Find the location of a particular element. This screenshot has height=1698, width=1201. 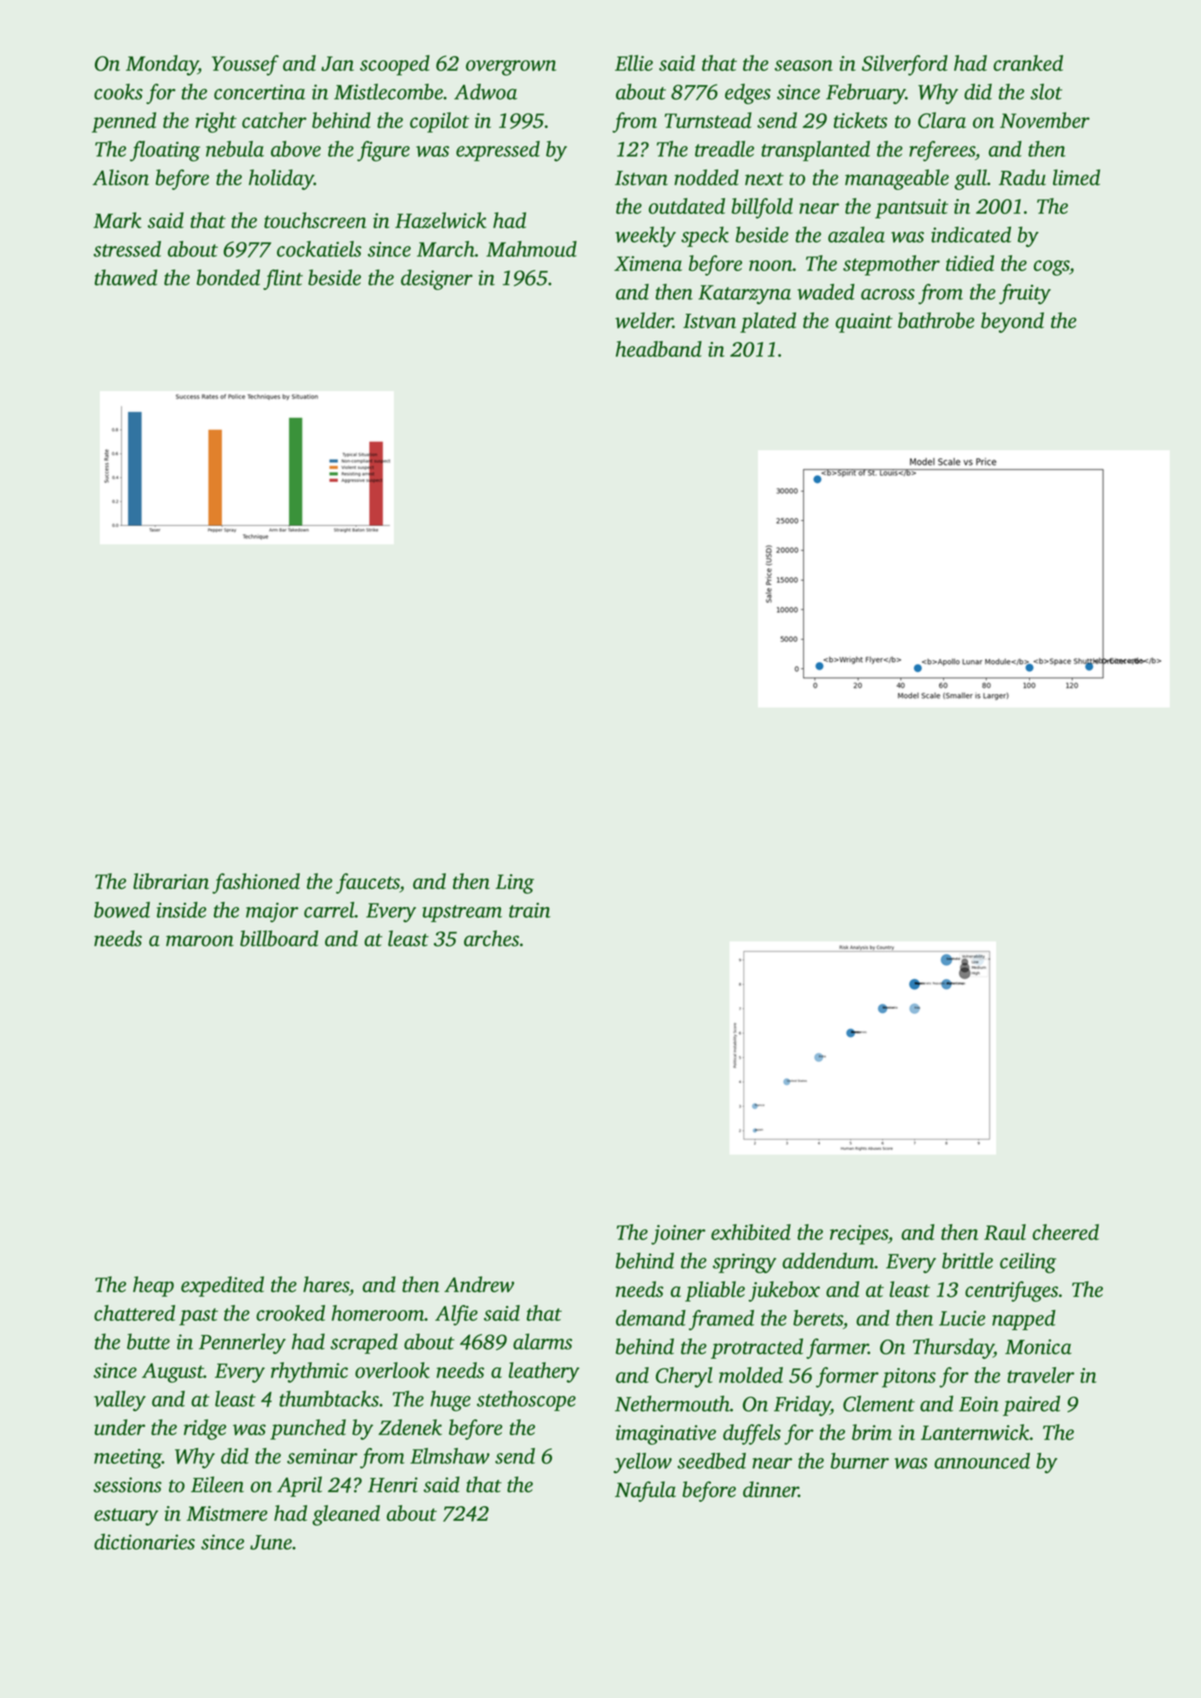

recipes is located at coordinates (859, 1235).
